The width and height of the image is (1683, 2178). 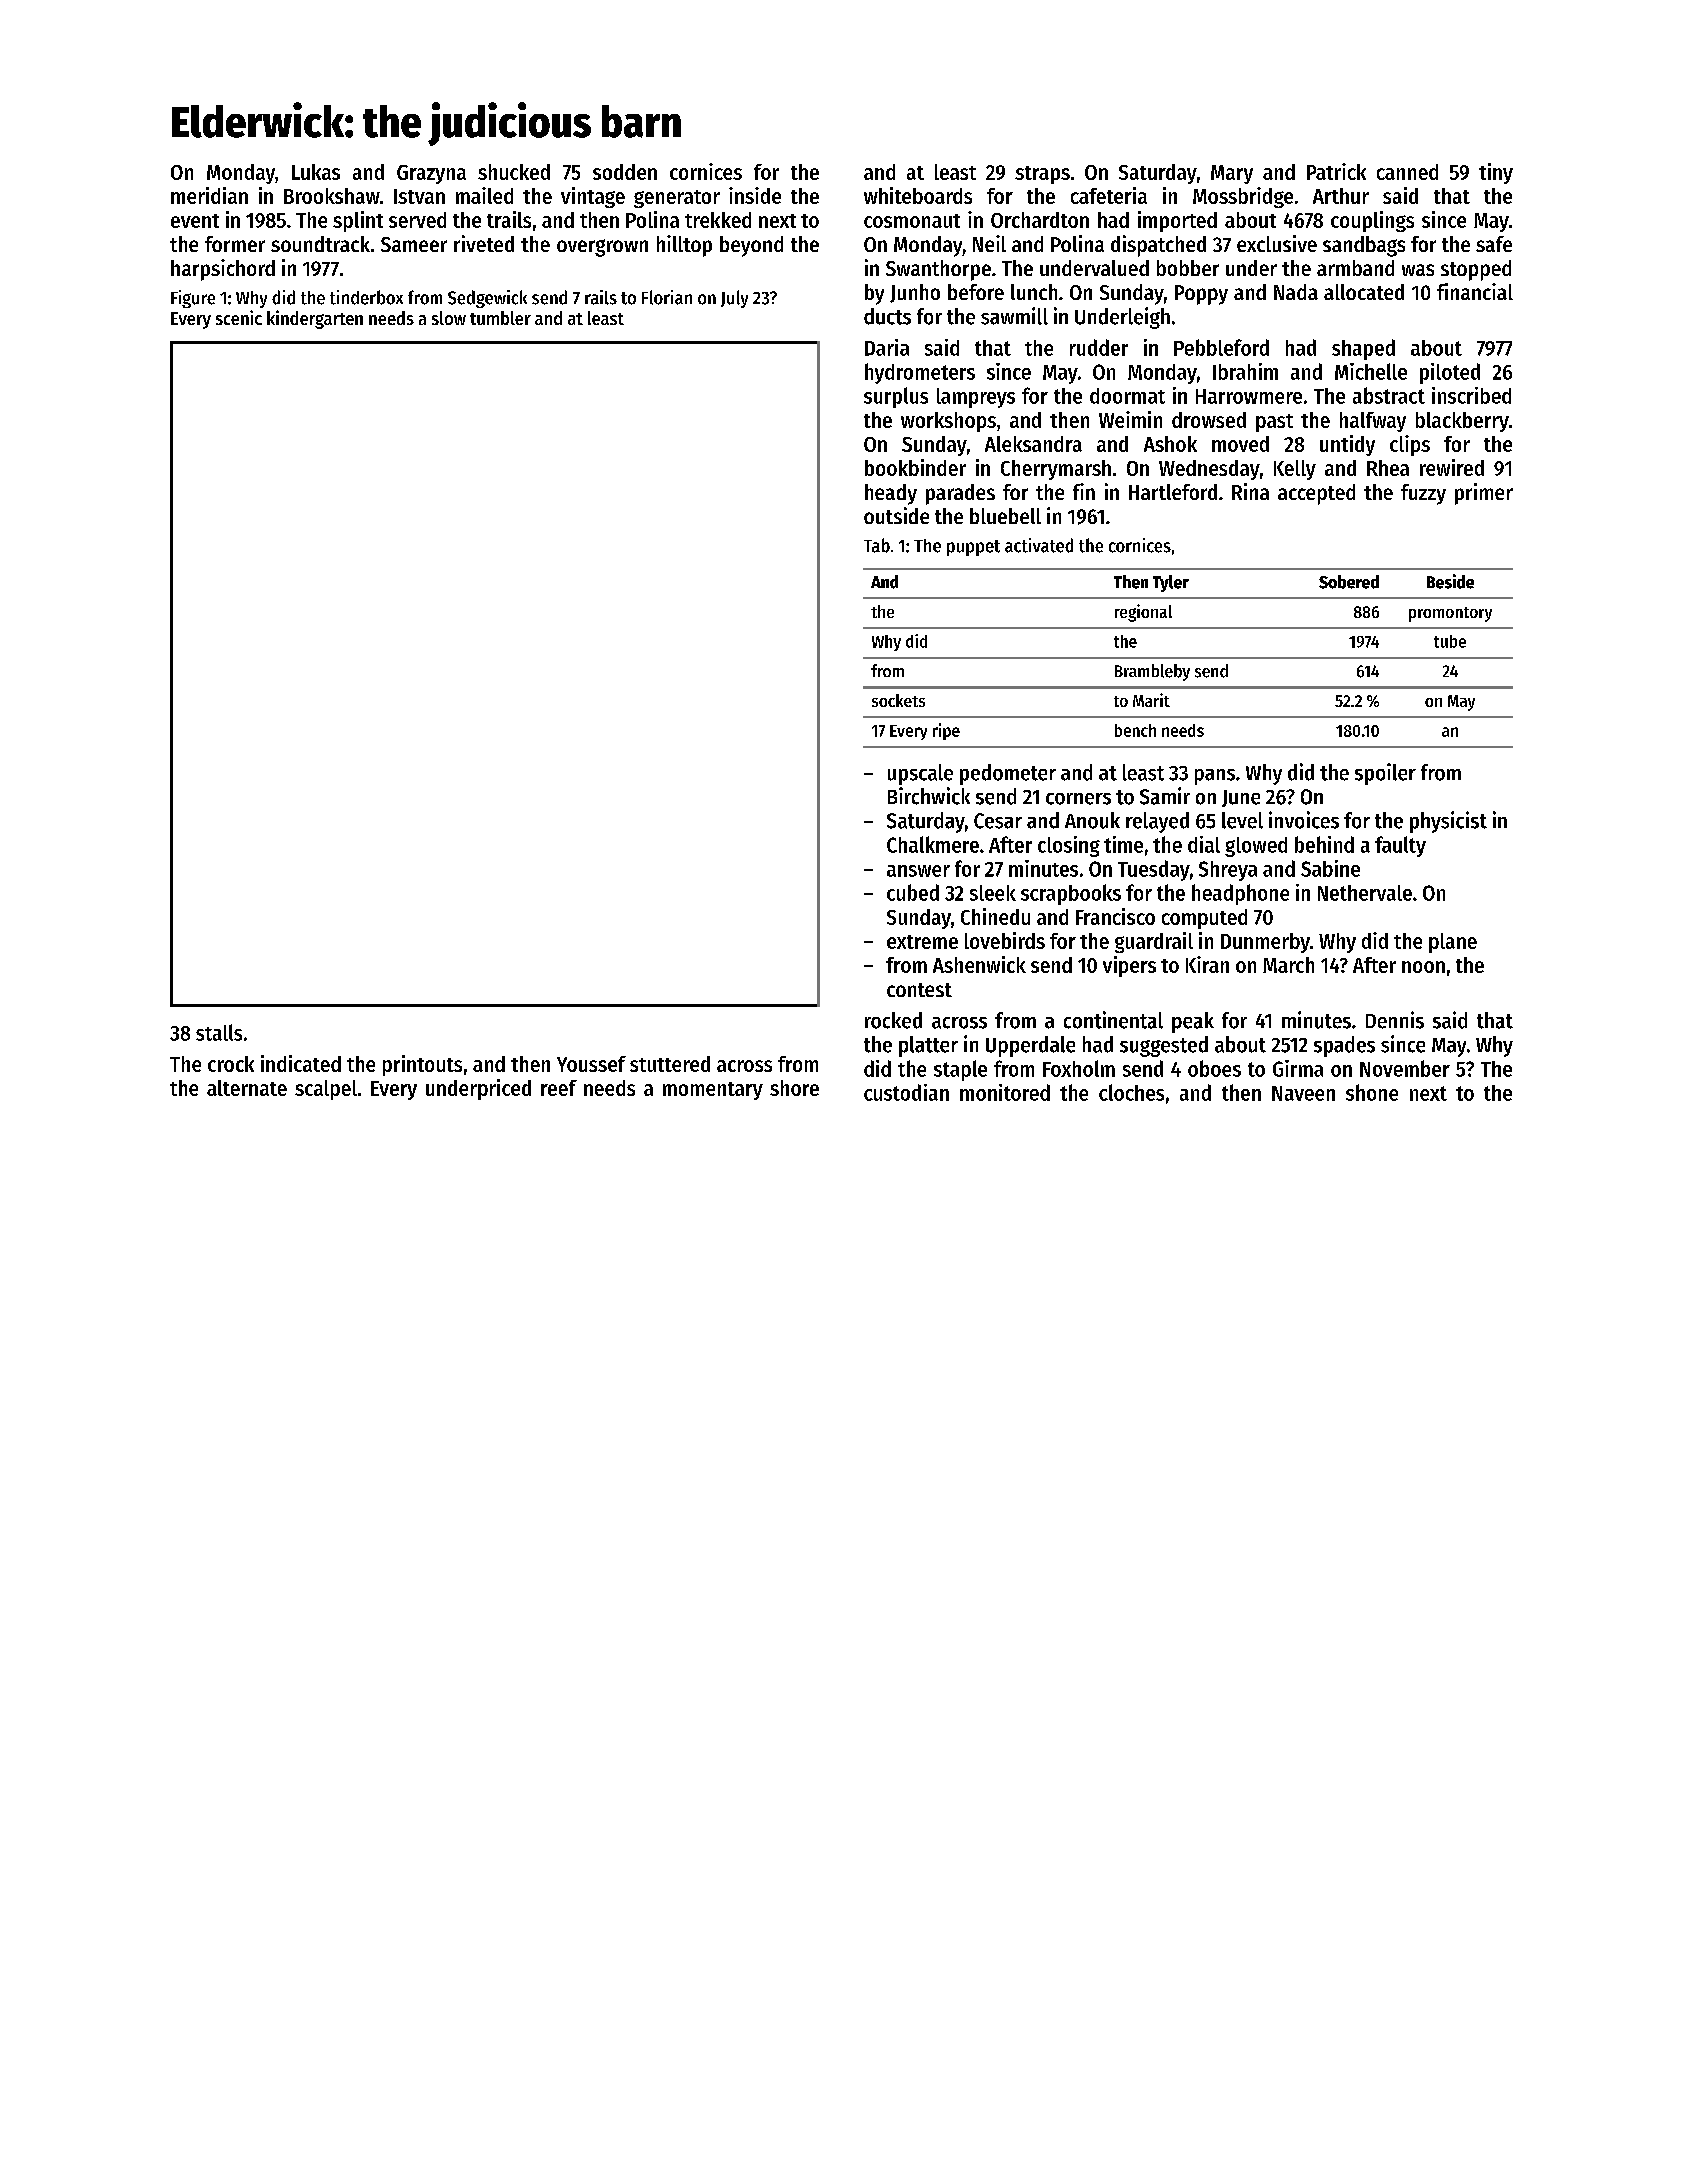 I want to click on Beside, so click(x=1450, y=581).
